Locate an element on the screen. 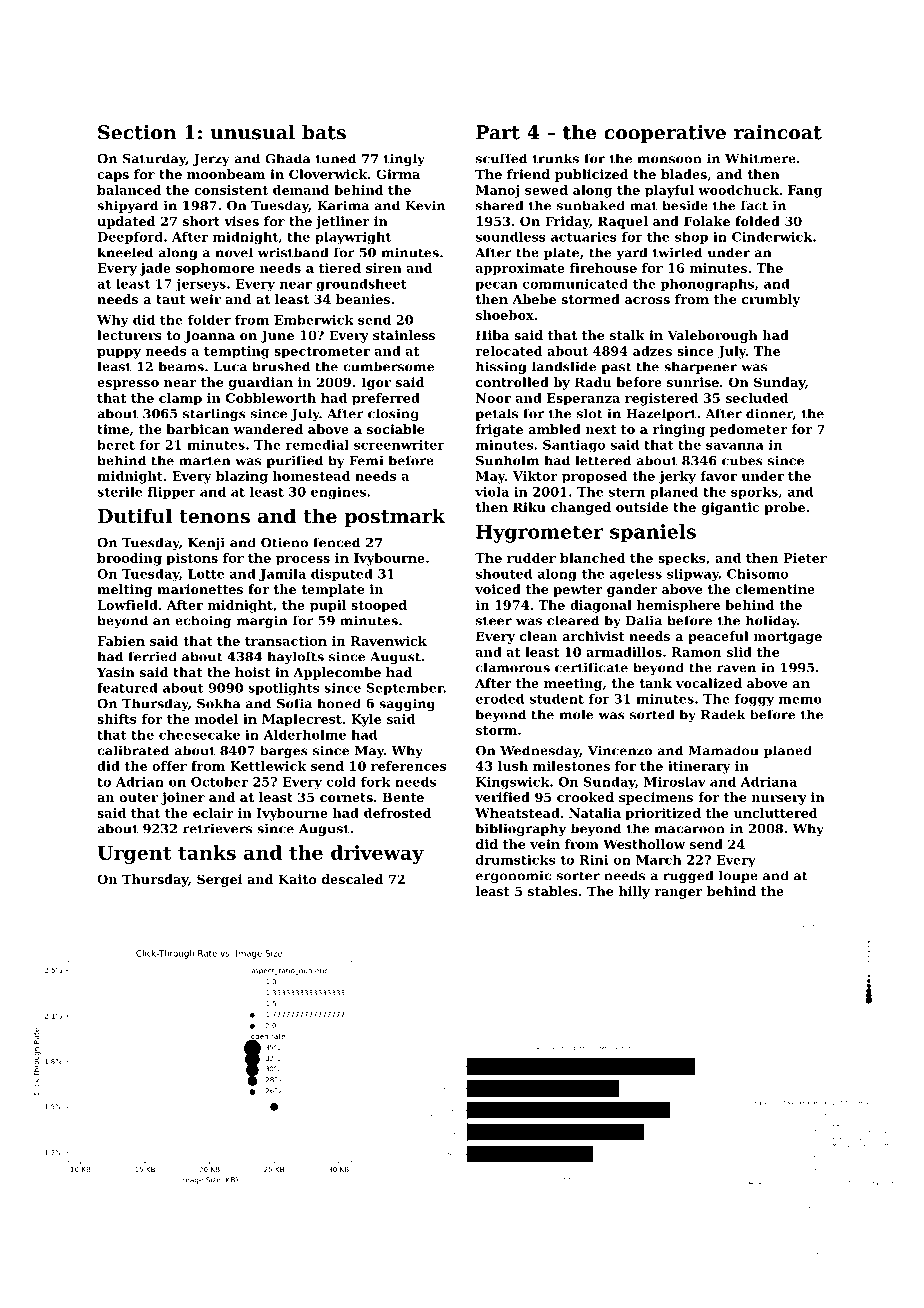 This screenshot has height=1308, width=924. vocalized is located at coordinates (709, 683).
